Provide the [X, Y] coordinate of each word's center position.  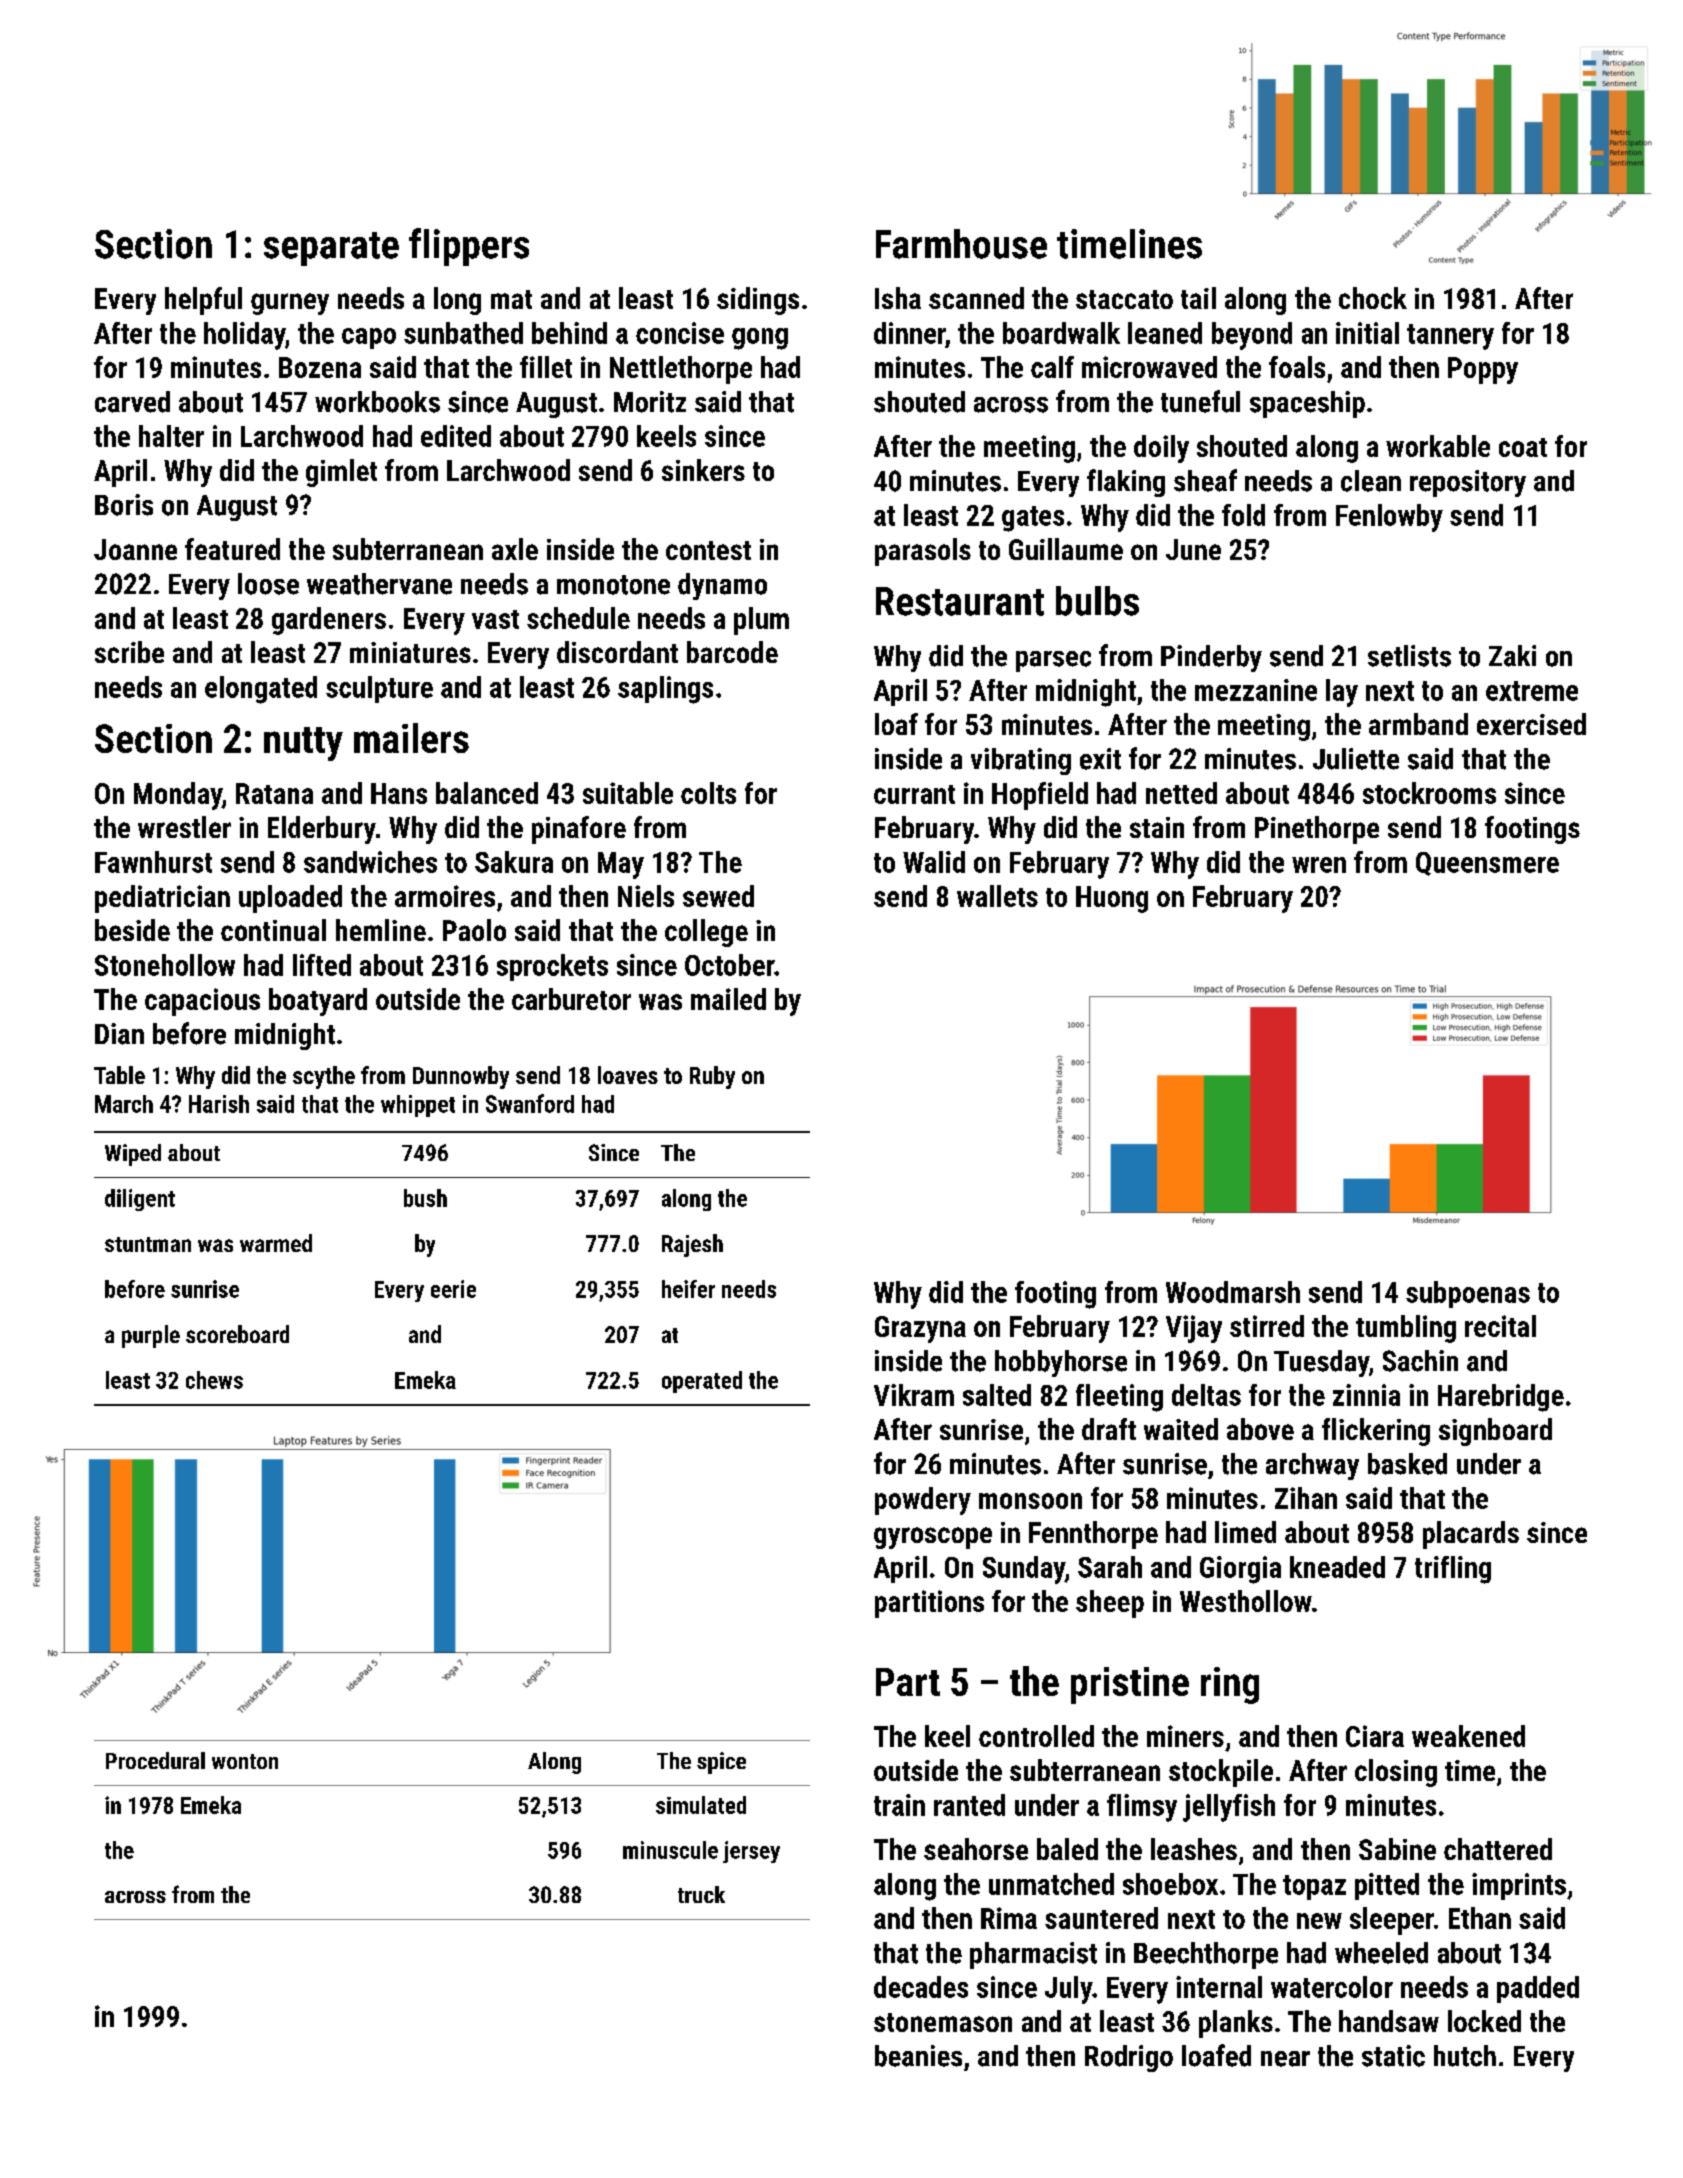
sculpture [379, 689]
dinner [909, 333]
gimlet [341, 473]
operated [702, 1382]
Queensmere [1487, 864]
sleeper [1392, 1921]
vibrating [1021, 761]
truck [701, 1894]
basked [1407, 1464]
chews [214, 1380]
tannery [1450, 337]
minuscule [670, 1850]
